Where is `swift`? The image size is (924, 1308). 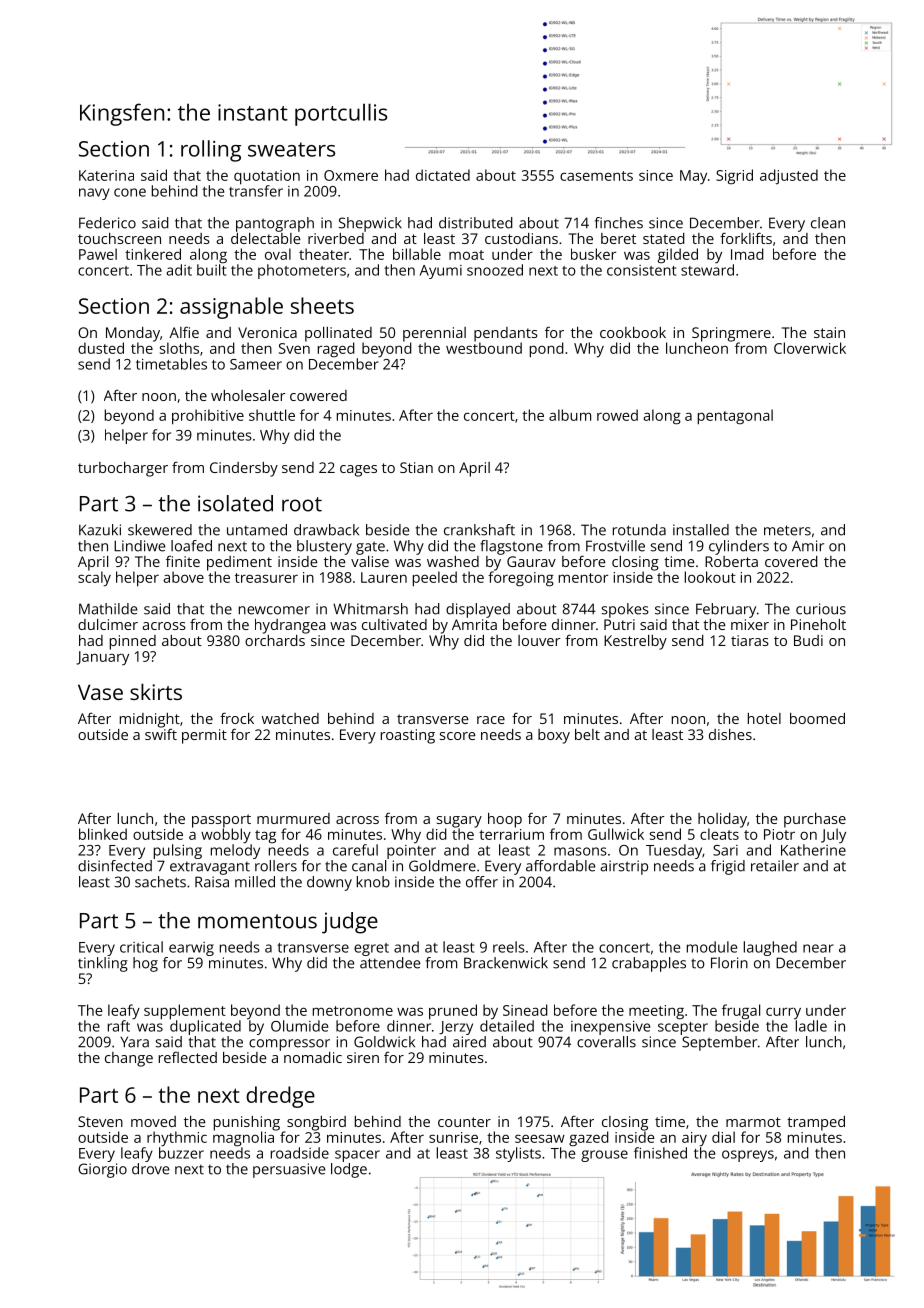 swift is located at coordinates (161, 734).
